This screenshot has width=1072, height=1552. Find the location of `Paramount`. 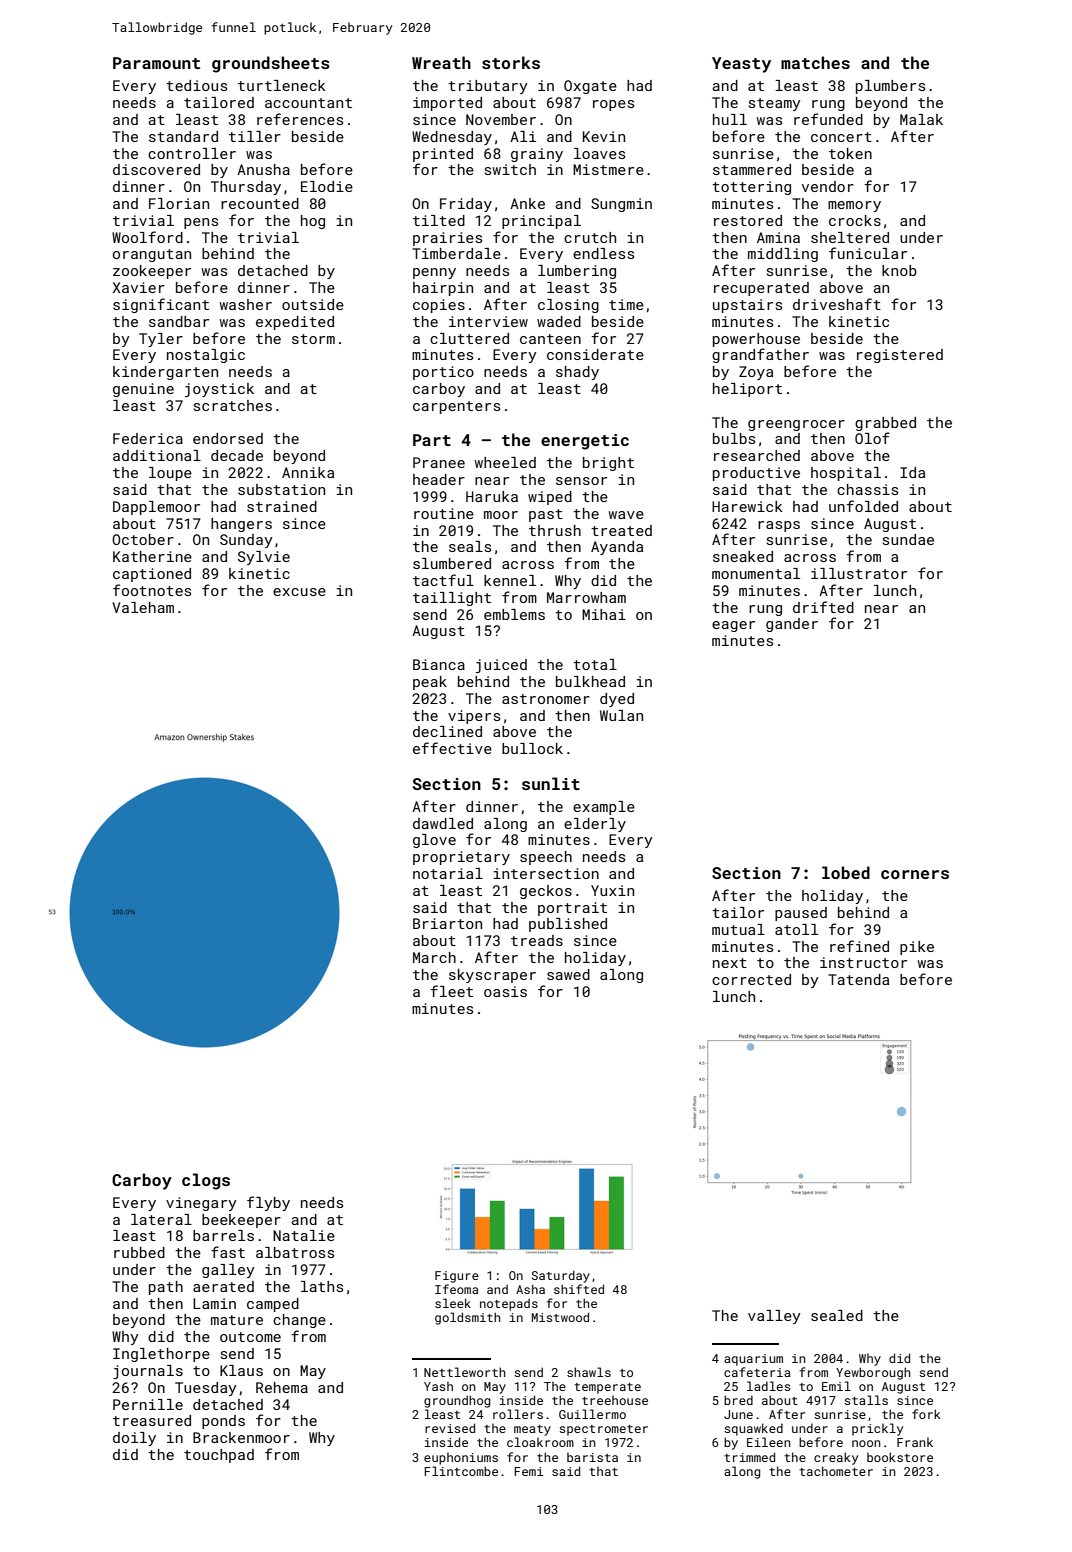

Paramount is located at coordinates (156, 63).
